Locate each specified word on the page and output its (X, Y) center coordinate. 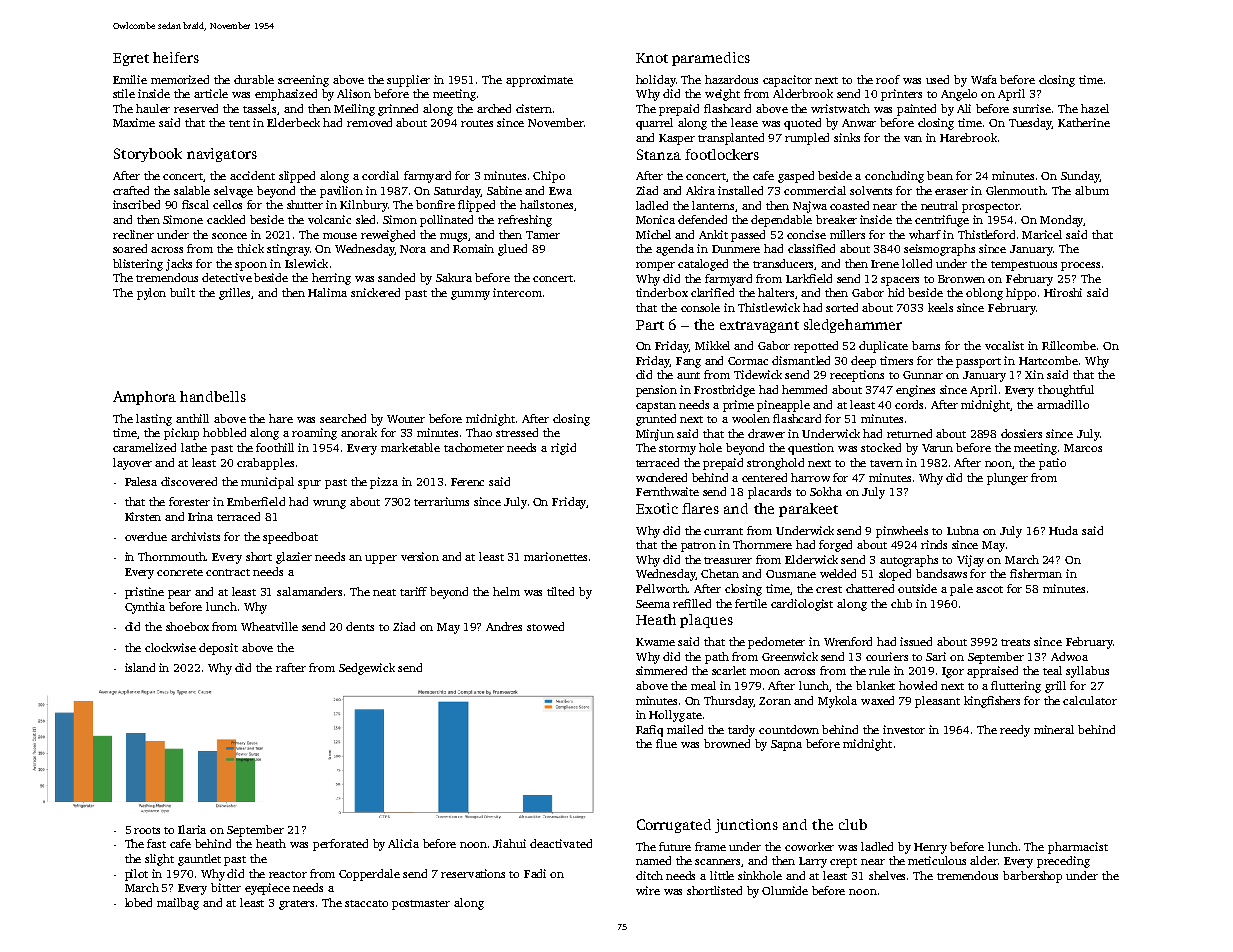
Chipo (549, 177)
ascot (989, 589)
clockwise (170, 647)
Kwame (655, 642)
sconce (229, 236)
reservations (473, 873)
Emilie (130, 79)
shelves (887, 875)
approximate (539, 81)
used (937, 79)
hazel (1095, 108)
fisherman (1036, 573)
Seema (653, 604)
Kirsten (143, 516)
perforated (340, 845)
